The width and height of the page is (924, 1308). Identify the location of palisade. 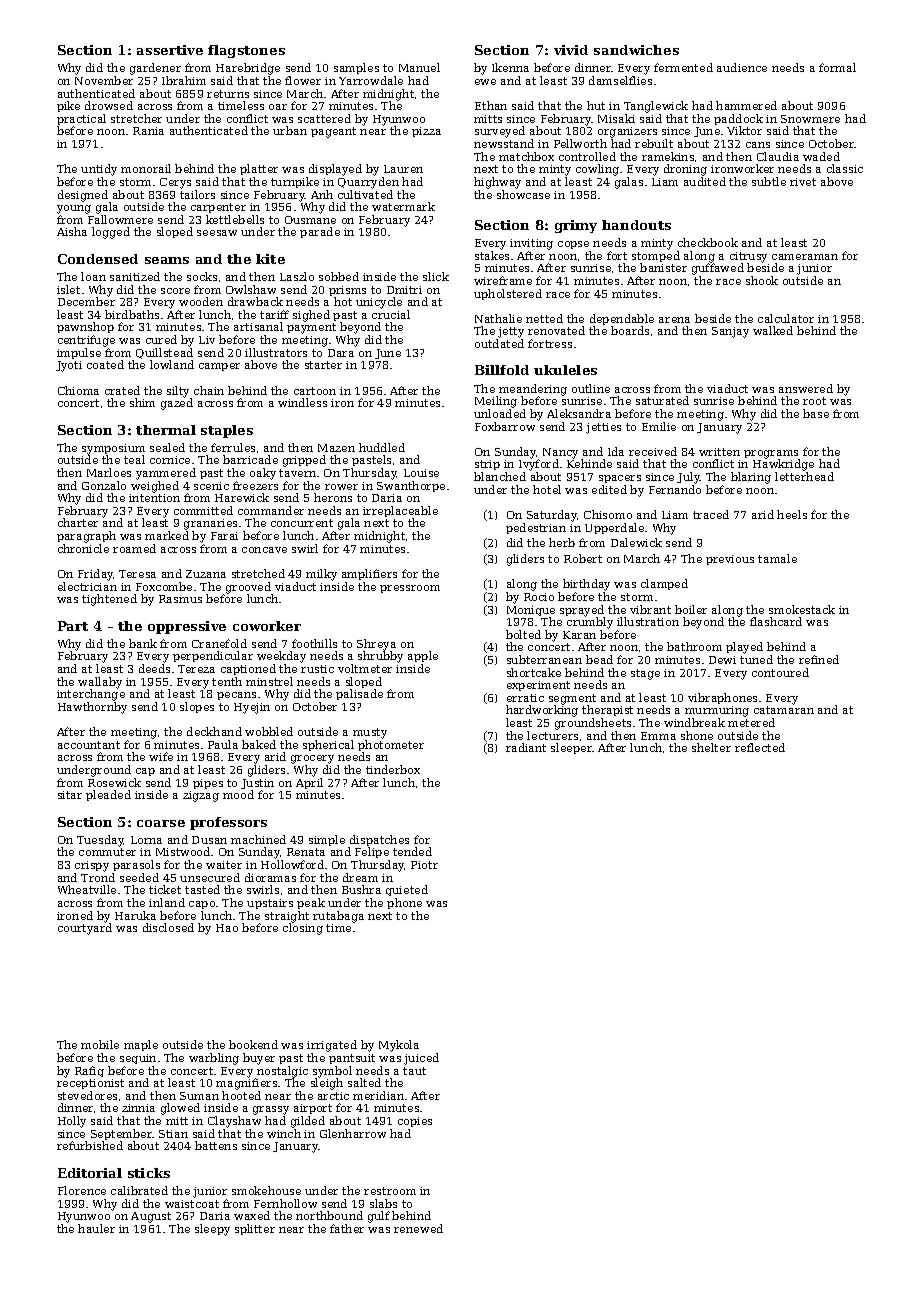
(359, 694).
